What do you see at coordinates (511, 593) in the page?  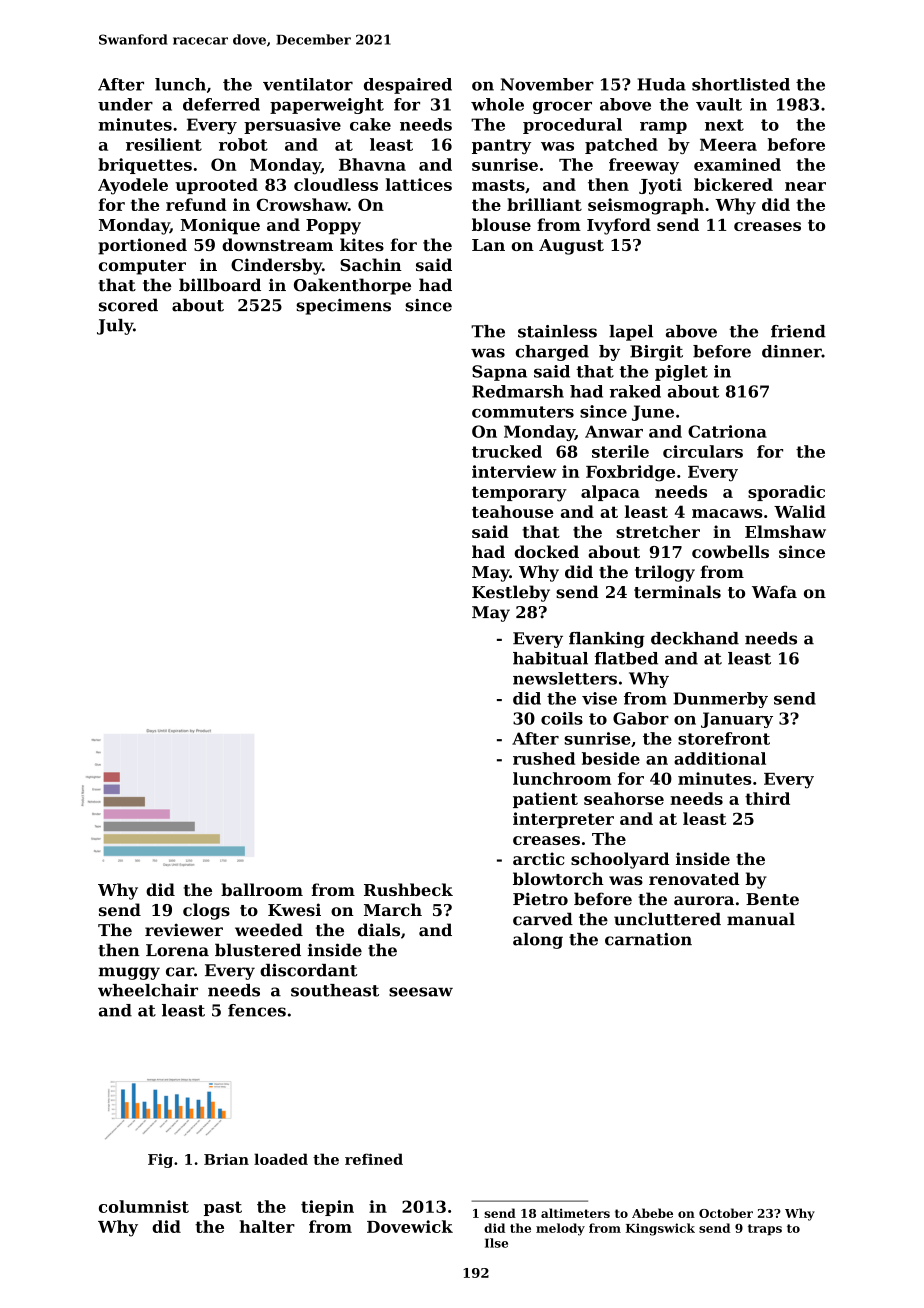 I see `Kestleby` at bounding box center [511, 593].
